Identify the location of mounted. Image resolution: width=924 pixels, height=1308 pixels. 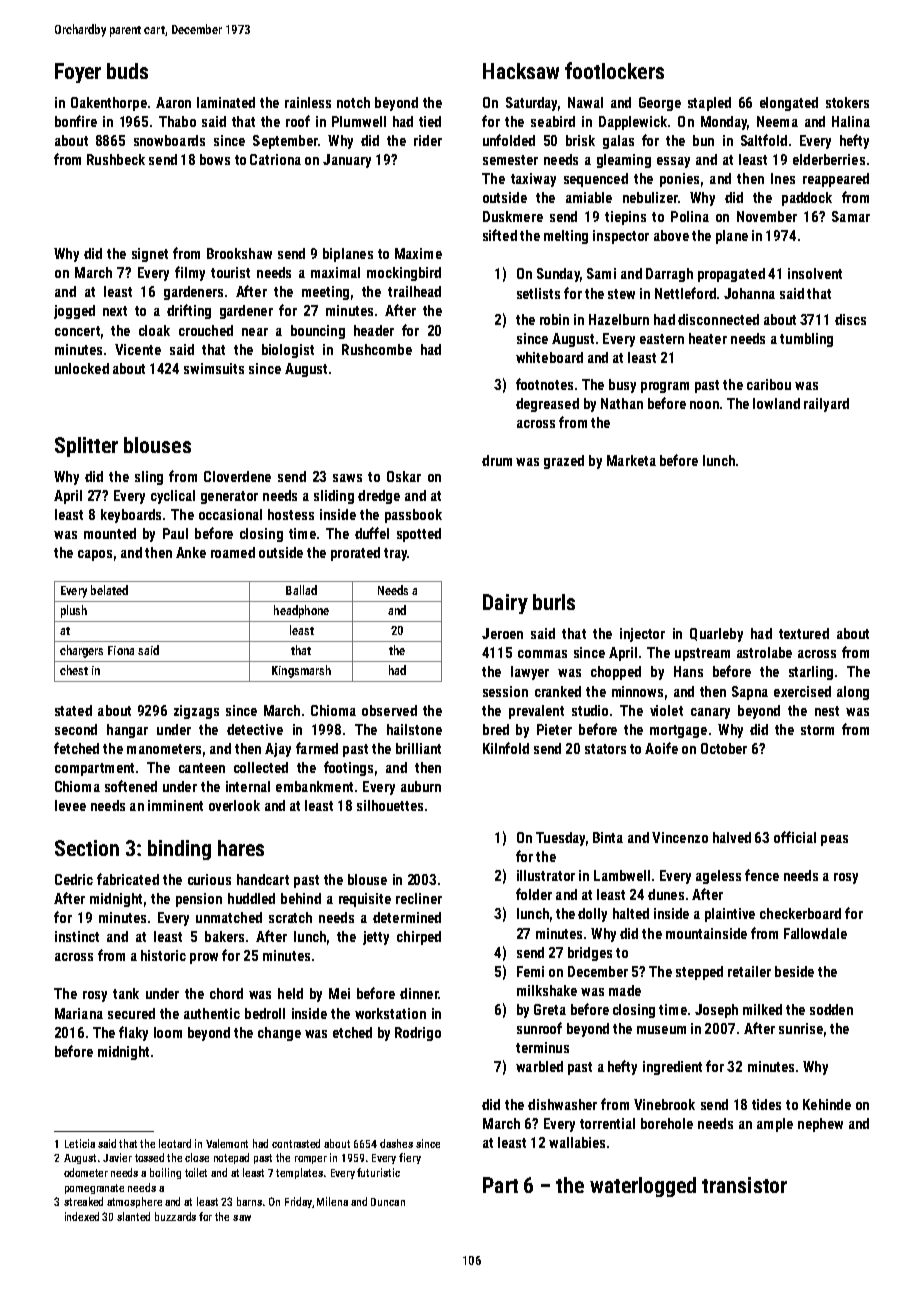
(110, 533).
